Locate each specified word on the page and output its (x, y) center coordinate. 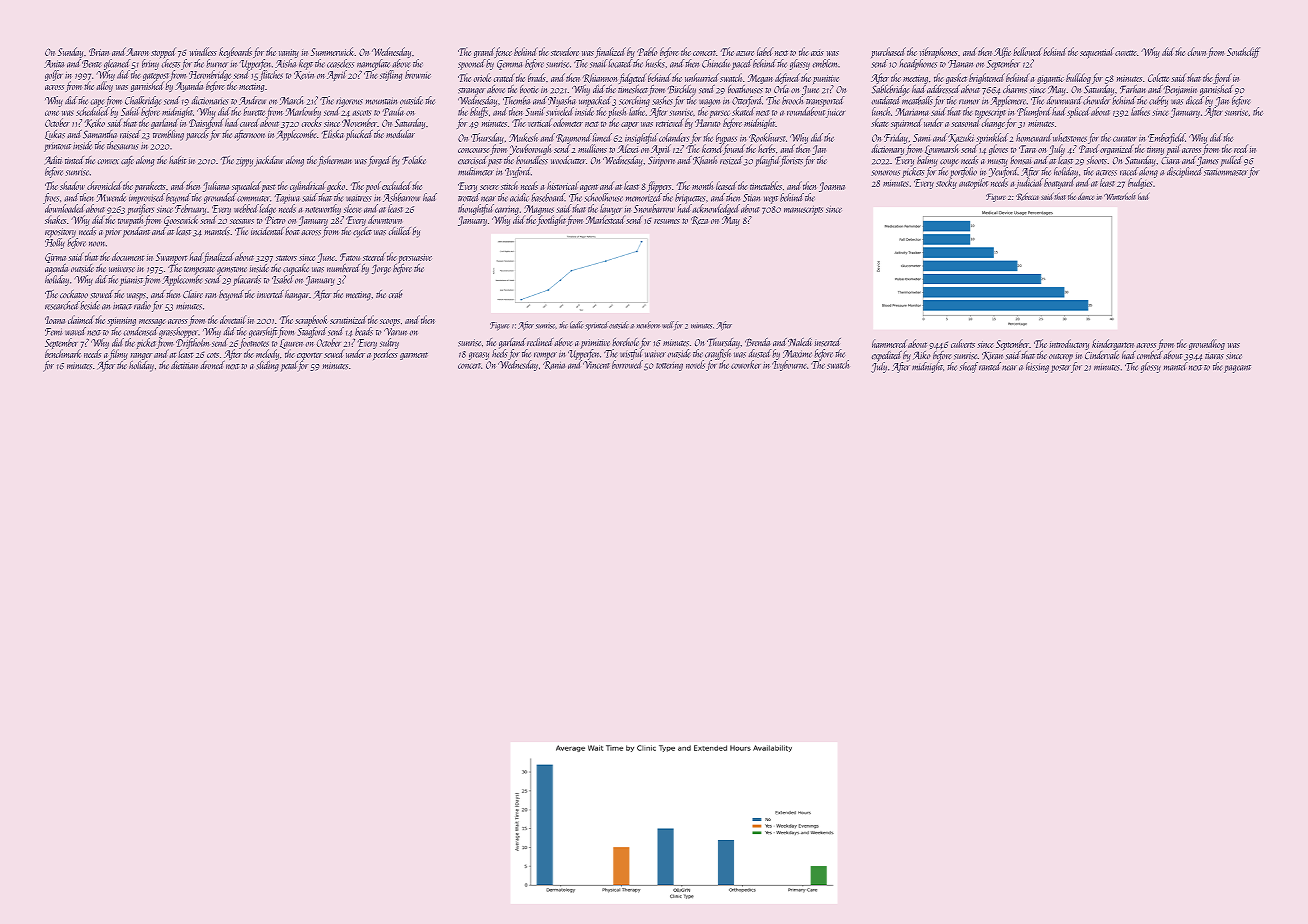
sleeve (353, 208)
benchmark (63, 353)
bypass (726, 138)
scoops (390, 322)
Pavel (1089, 148)
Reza (699, 220)
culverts (963, 343)
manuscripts (803, 210)
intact (122, 306)
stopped (163, 53)
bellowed (1027, 51)
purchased (888, 52)
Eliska (332, 134)
